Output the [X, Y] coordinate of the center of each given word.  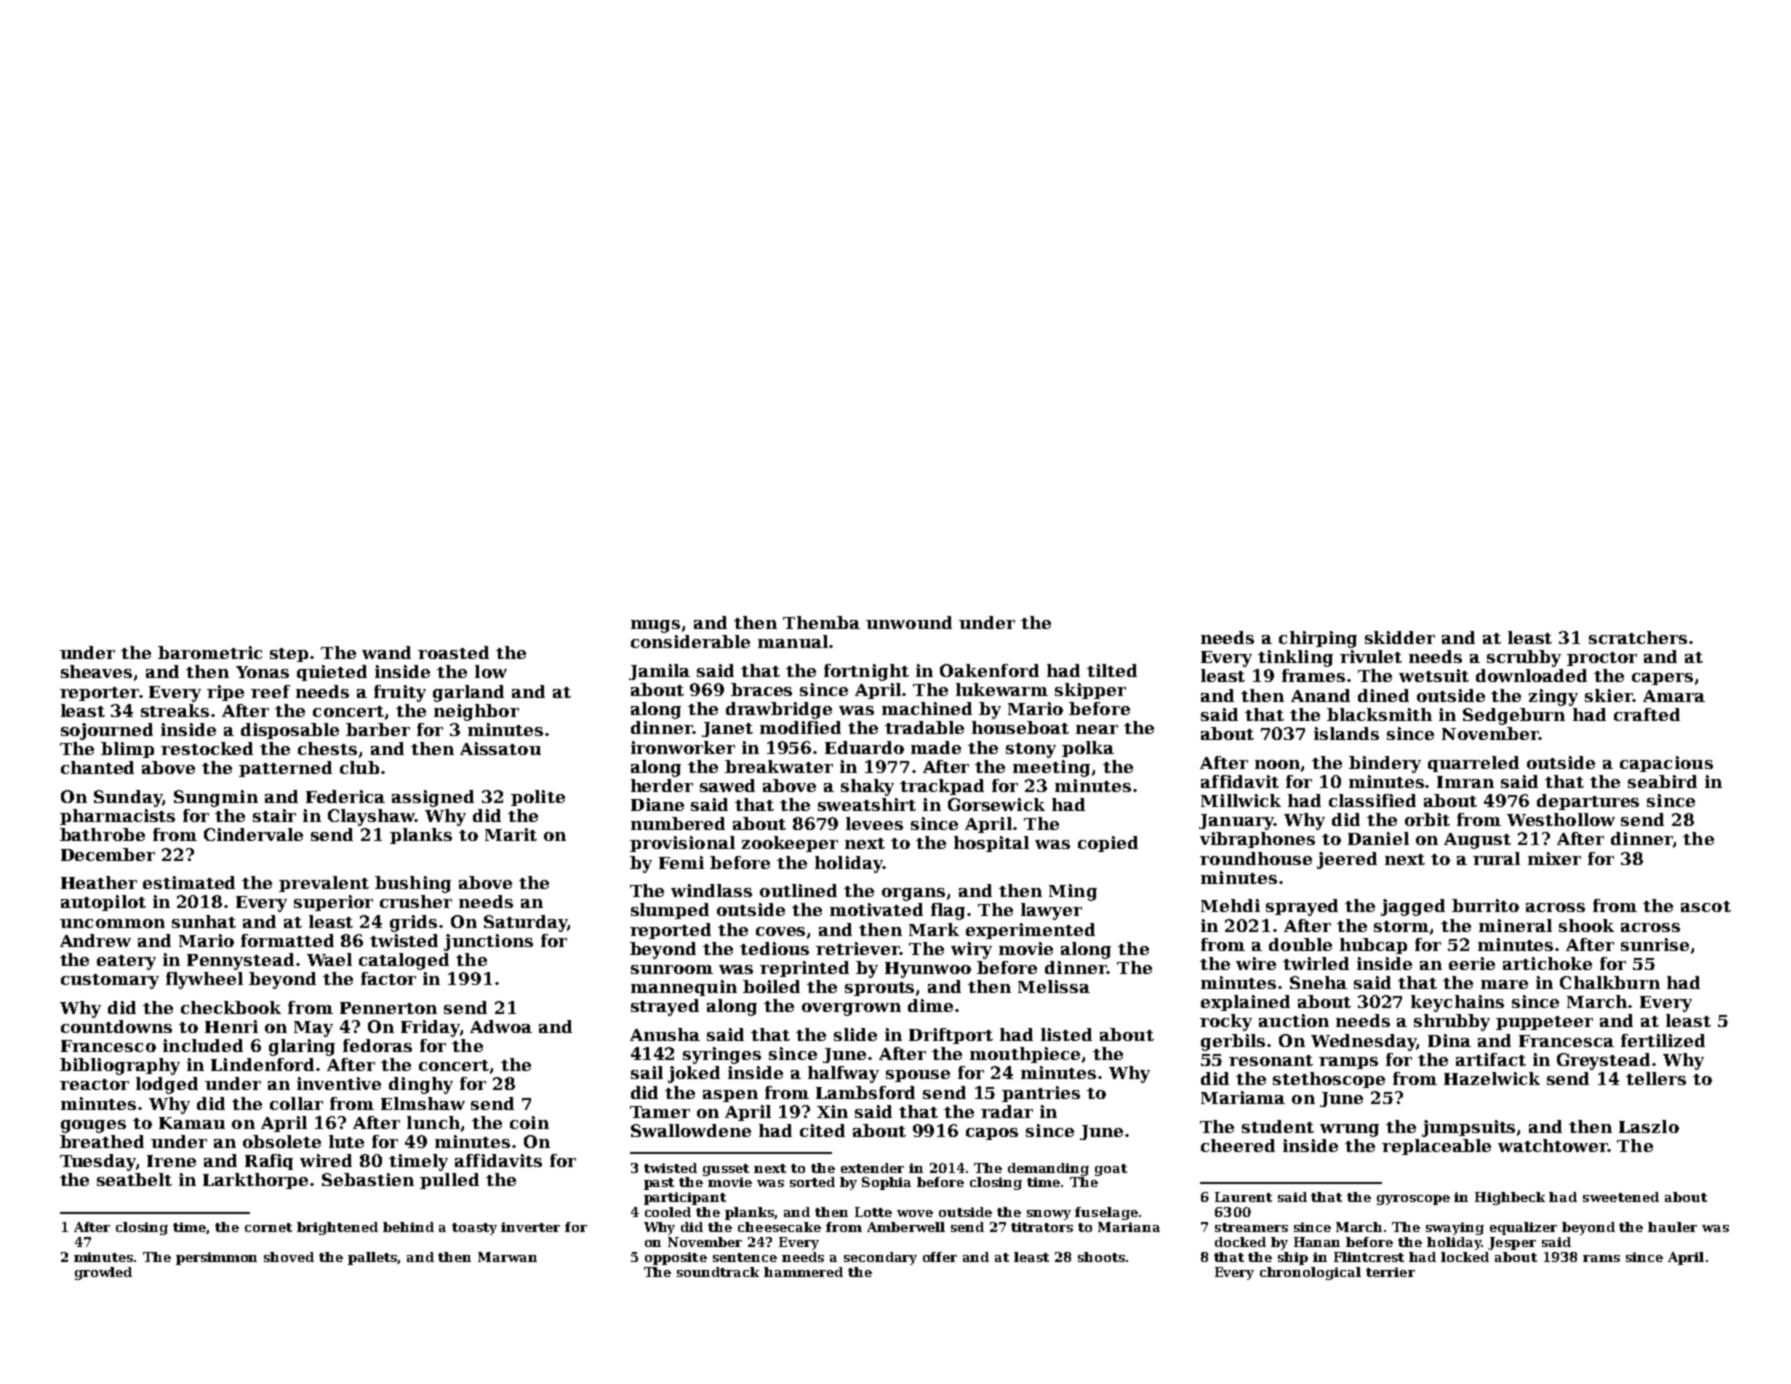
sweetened [1621, 1197]
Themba [821, 622]
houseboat [1020, 727]
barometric [210, 652]
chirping [1318, 639]
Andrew [95, 940]
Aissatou [500, 748]
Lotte [873, 1212]
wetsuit [1434, 675]
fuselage [1106, 1213]
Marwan [507, 1257]
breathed [102, 1141]
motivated [876, 909]
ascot [1706, 906]
